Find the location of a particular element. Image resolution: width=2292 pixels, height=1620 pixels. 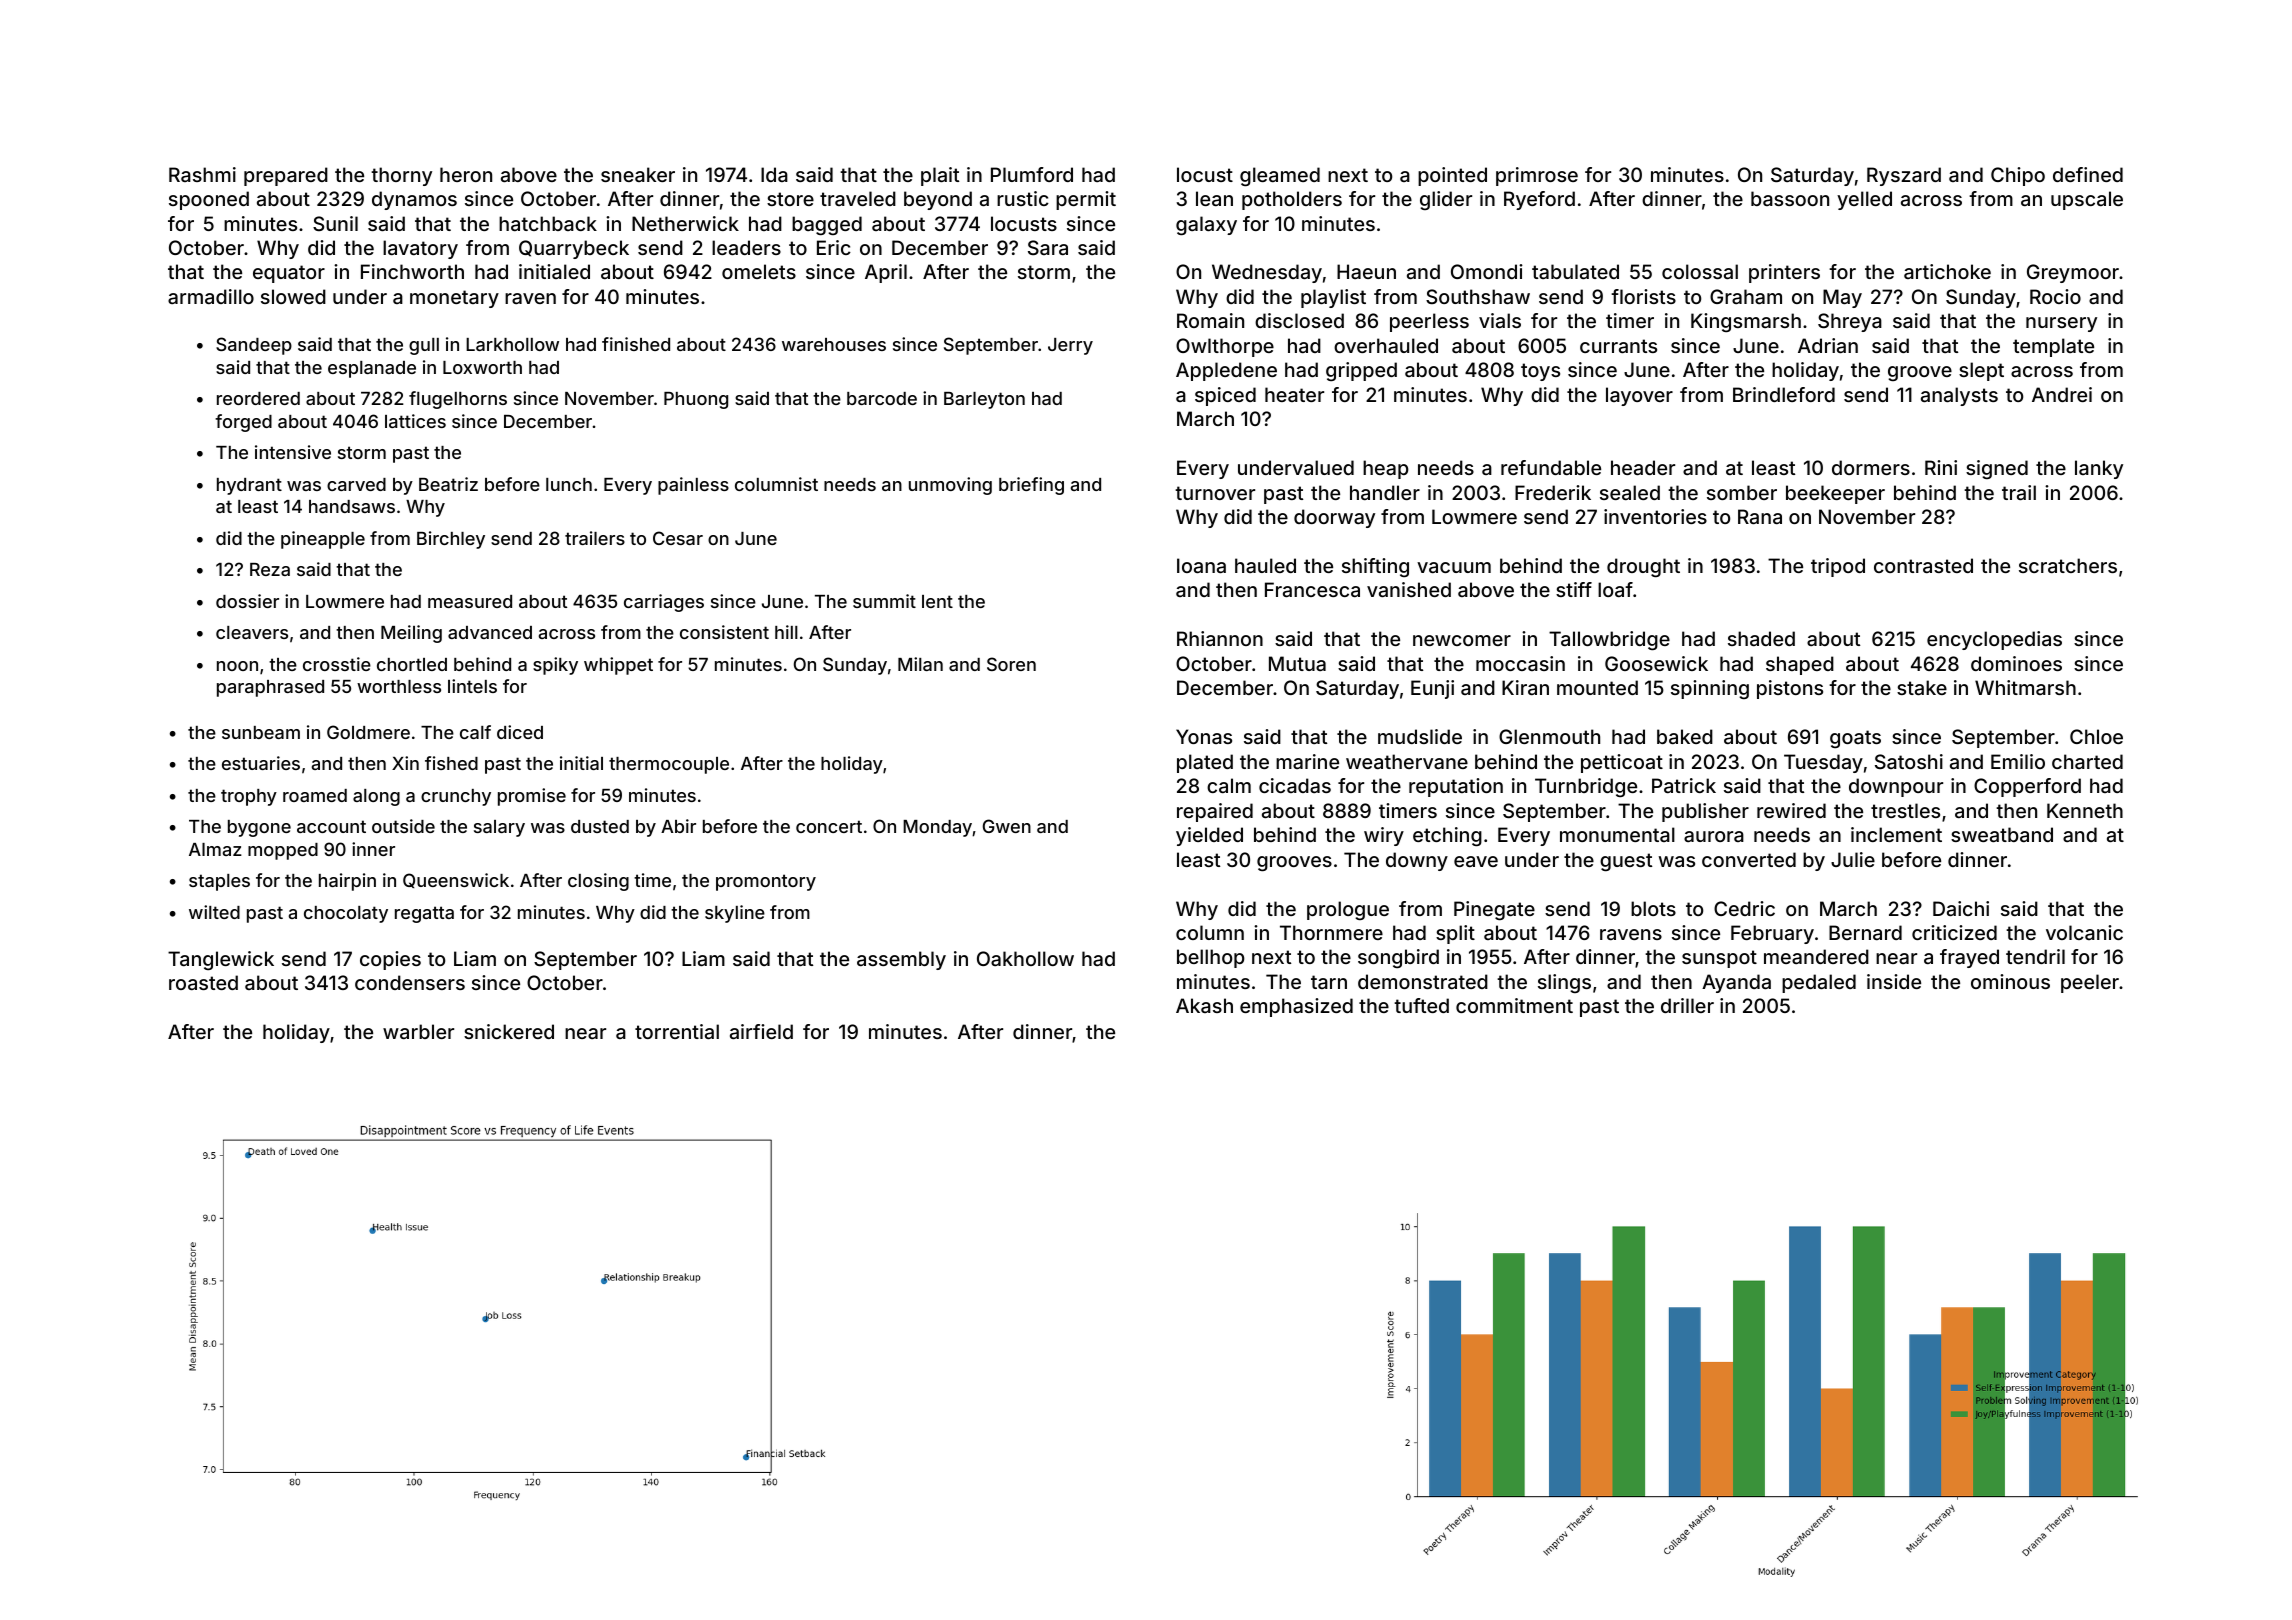

pineapple is located at coordinates (323, 540).
